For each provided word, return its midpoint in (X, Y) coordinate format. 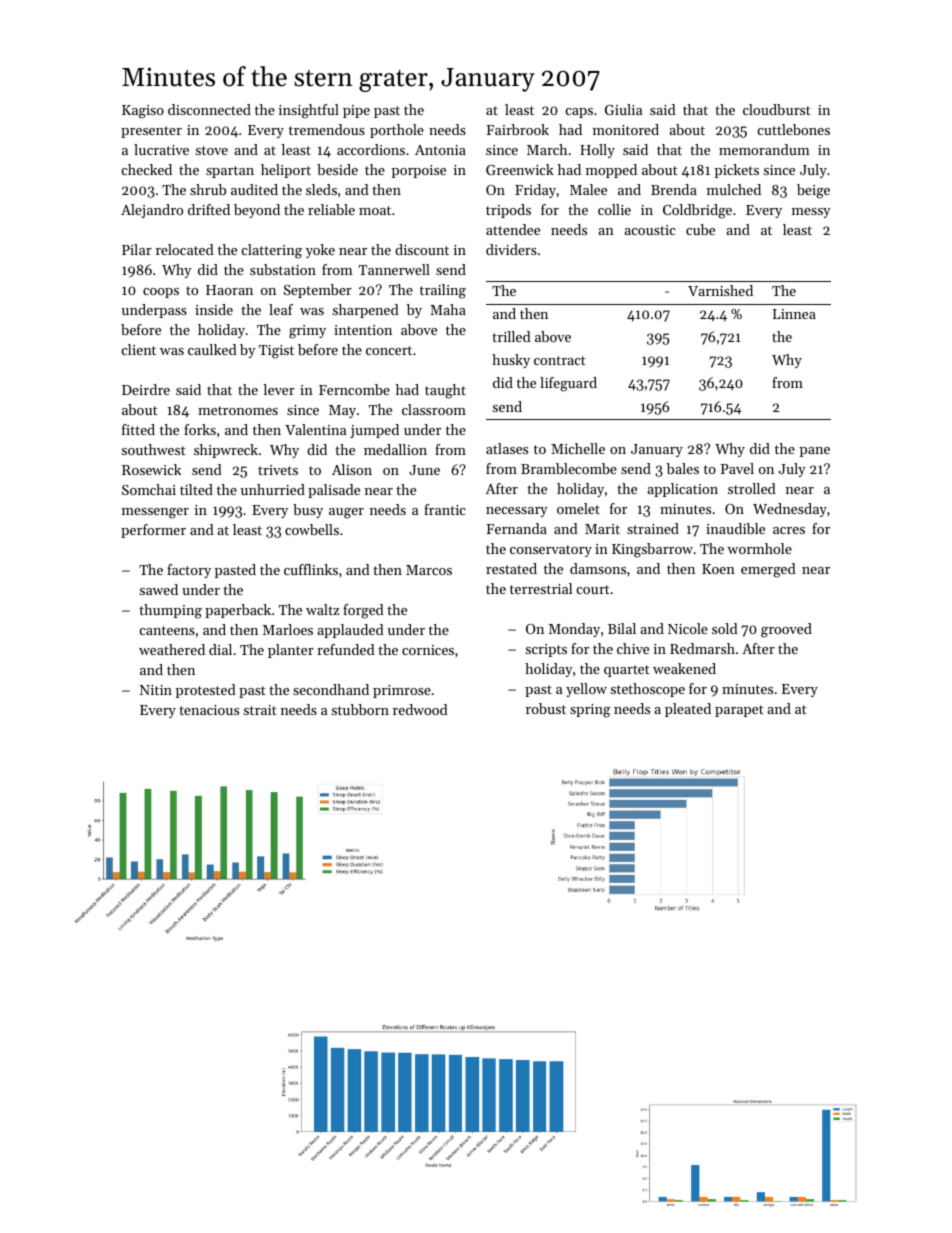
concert (389, 350)
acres (789, 530)
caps (579, 113)
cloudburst (777, 109)
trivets (278, 470)
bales (683, 468)
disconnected (209, 109)
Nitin (156, 690)
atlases (507, 448)
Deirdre (146, 389)
